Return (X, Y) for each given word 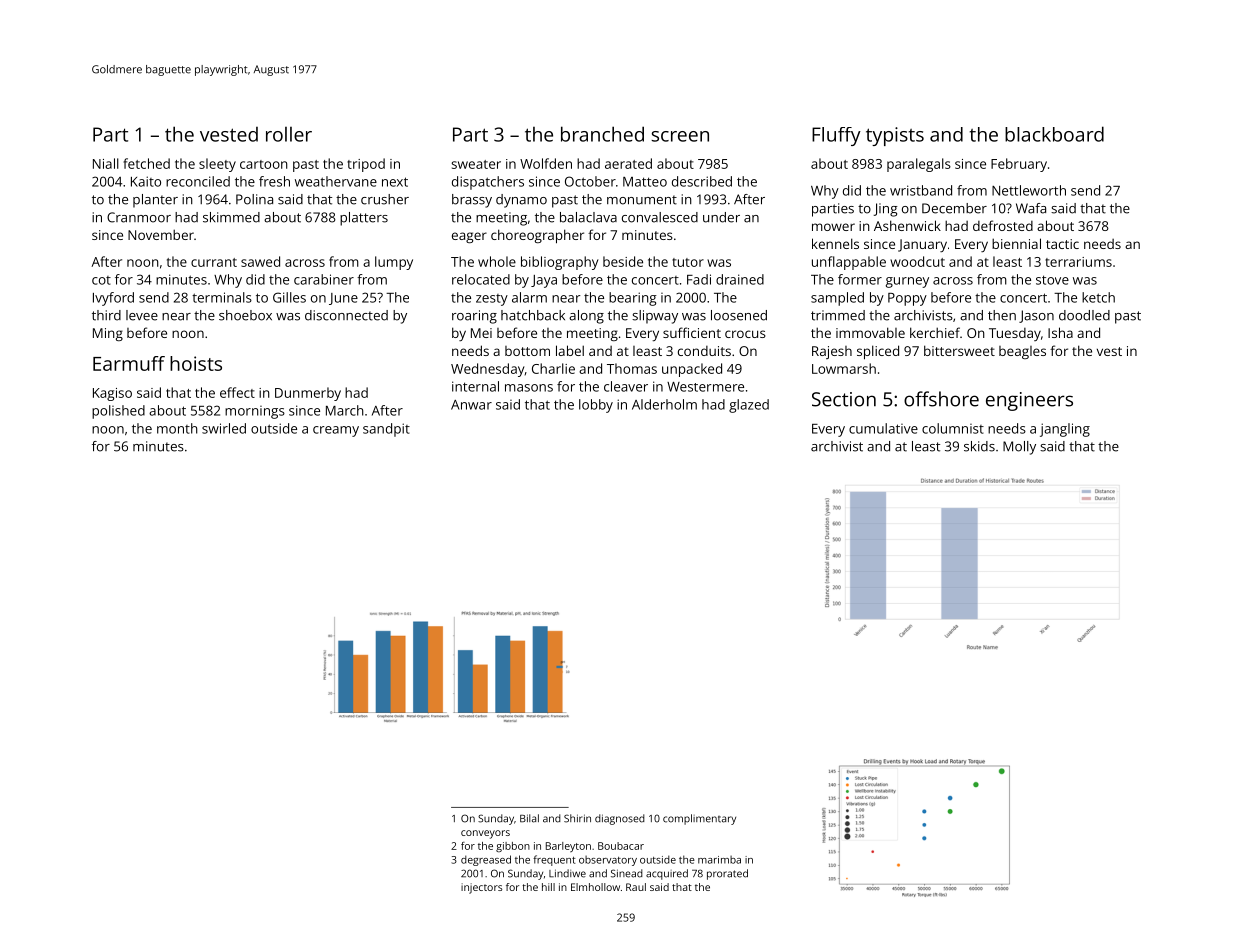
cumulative (883, 428)
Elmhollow (595, 887)
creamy (336, 431)
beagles (1022, 352)
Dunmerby (308, 394)
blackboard (1054, 134)
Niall (106, 163)
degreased (486, 860)
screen (680, 136)
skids (979, 446)
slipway (655, 317)
